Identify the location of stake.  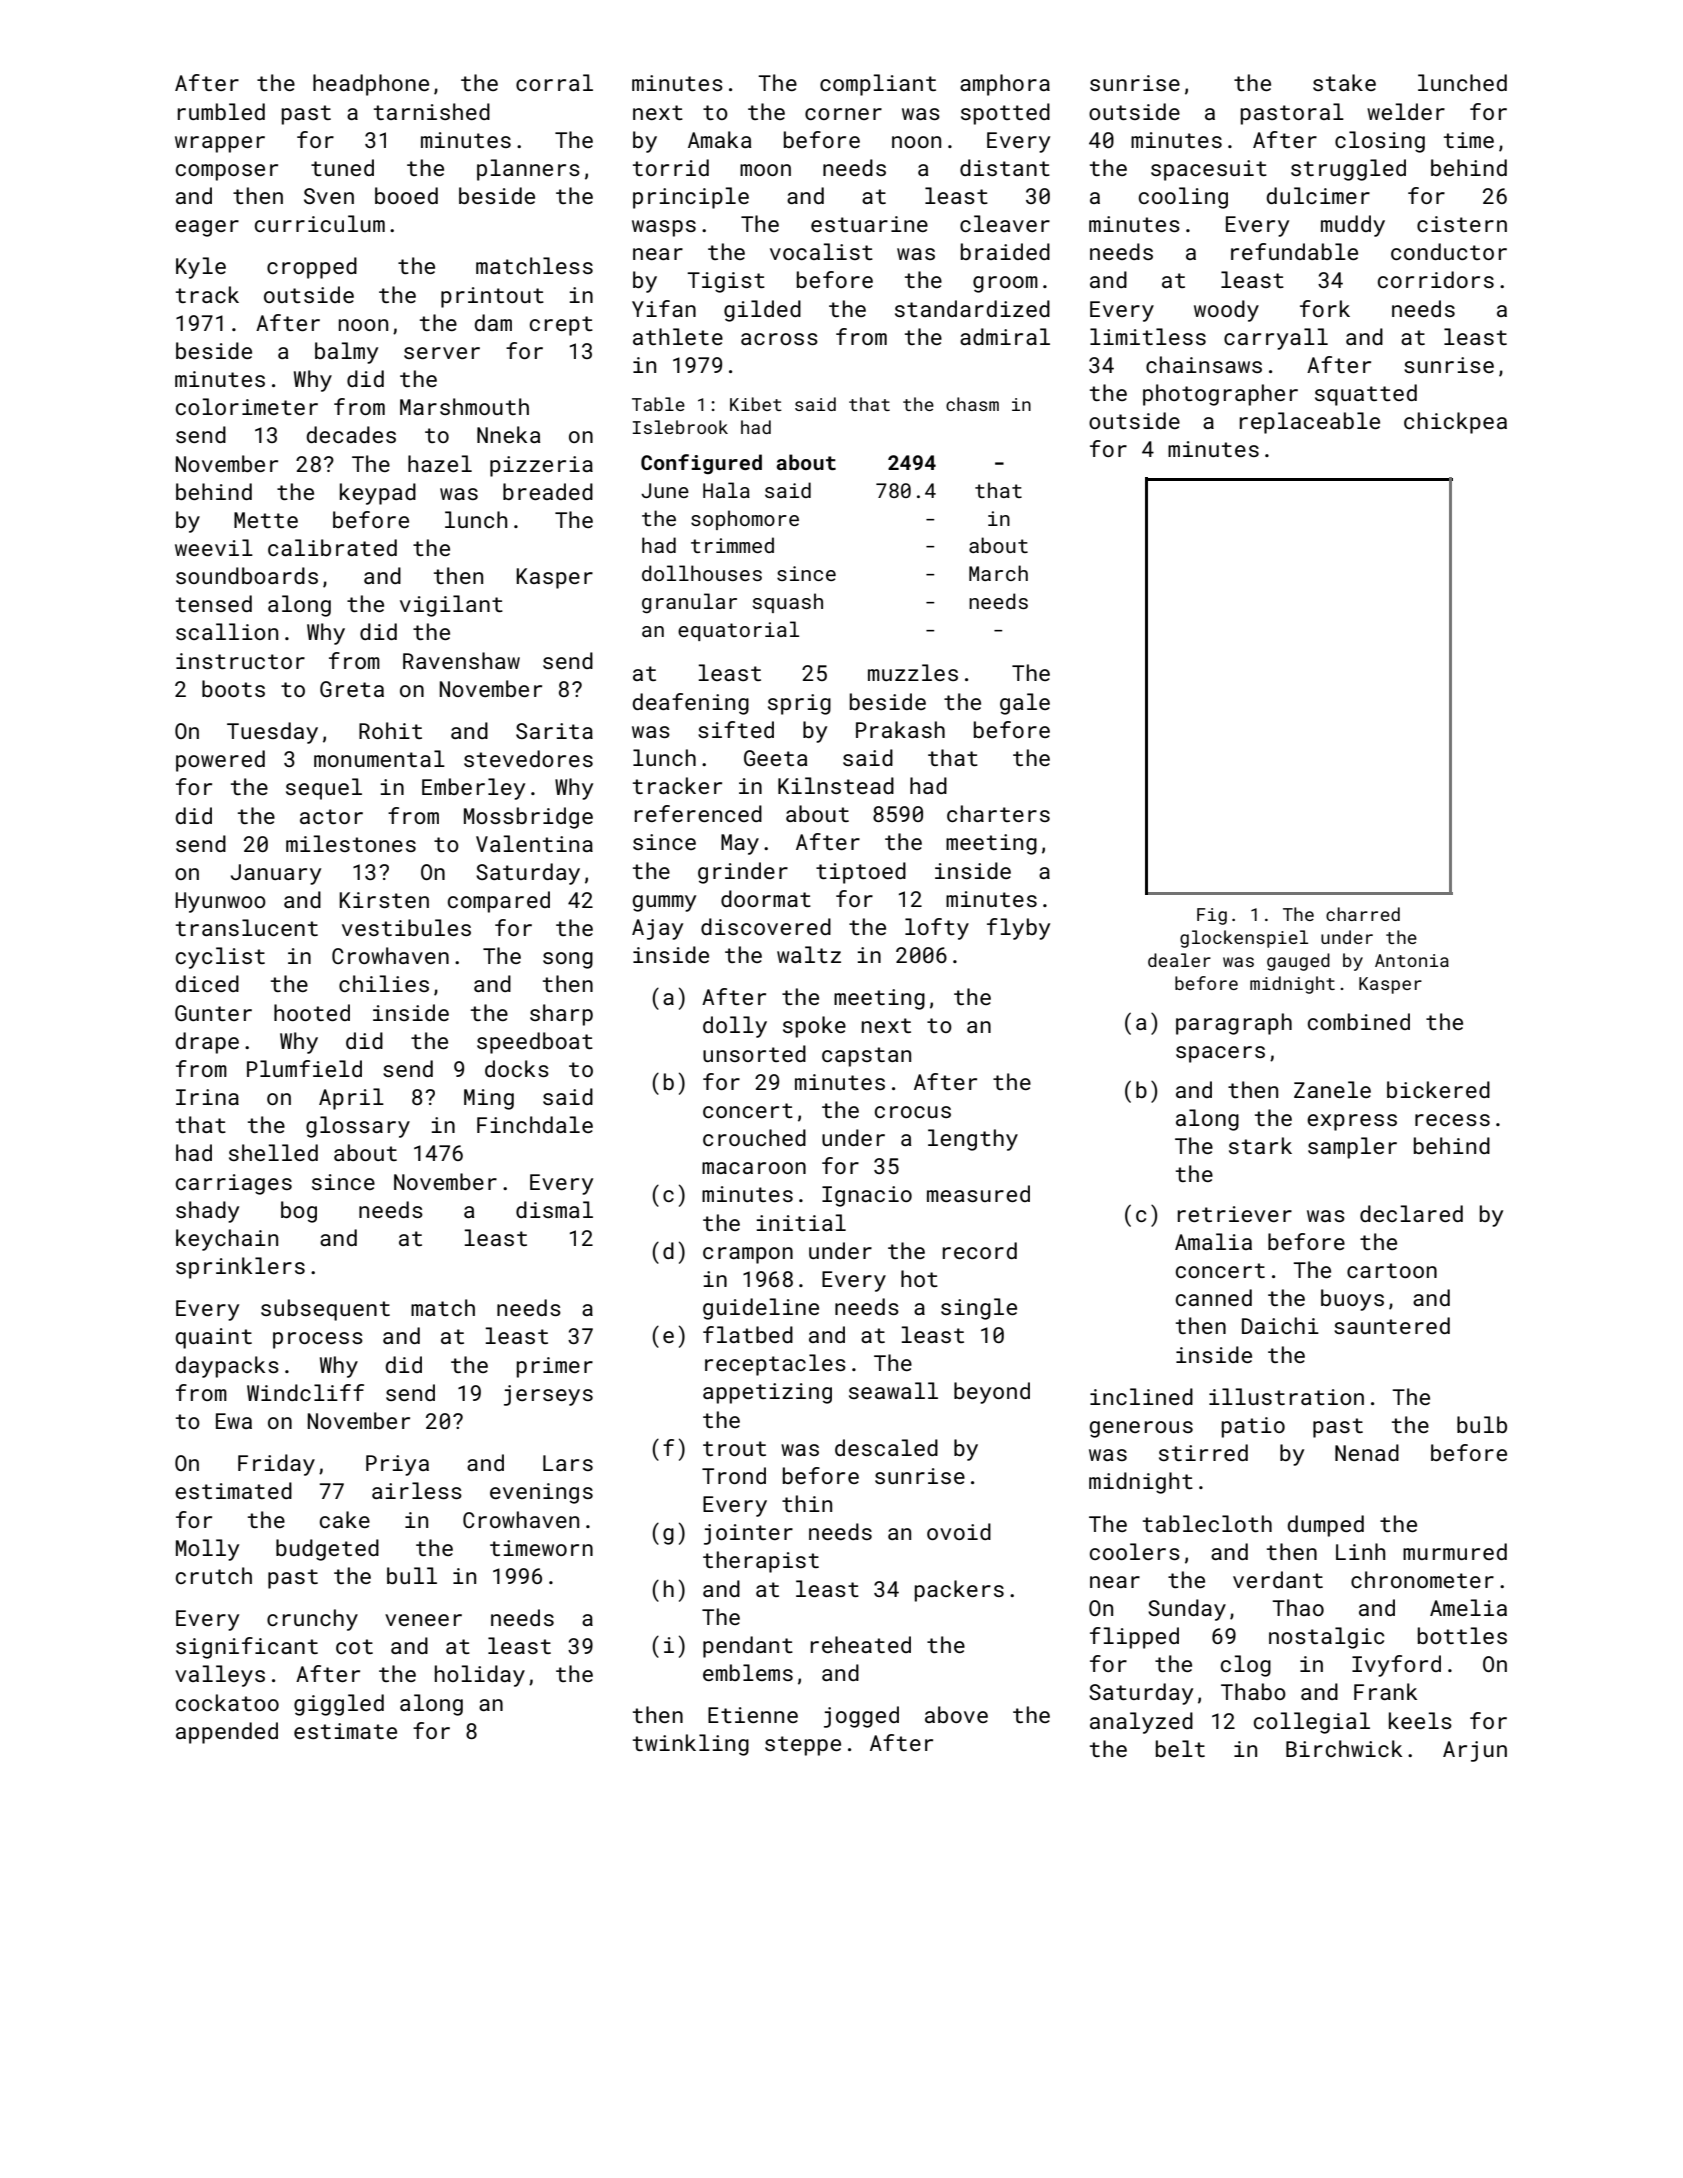
(1344, 82).
